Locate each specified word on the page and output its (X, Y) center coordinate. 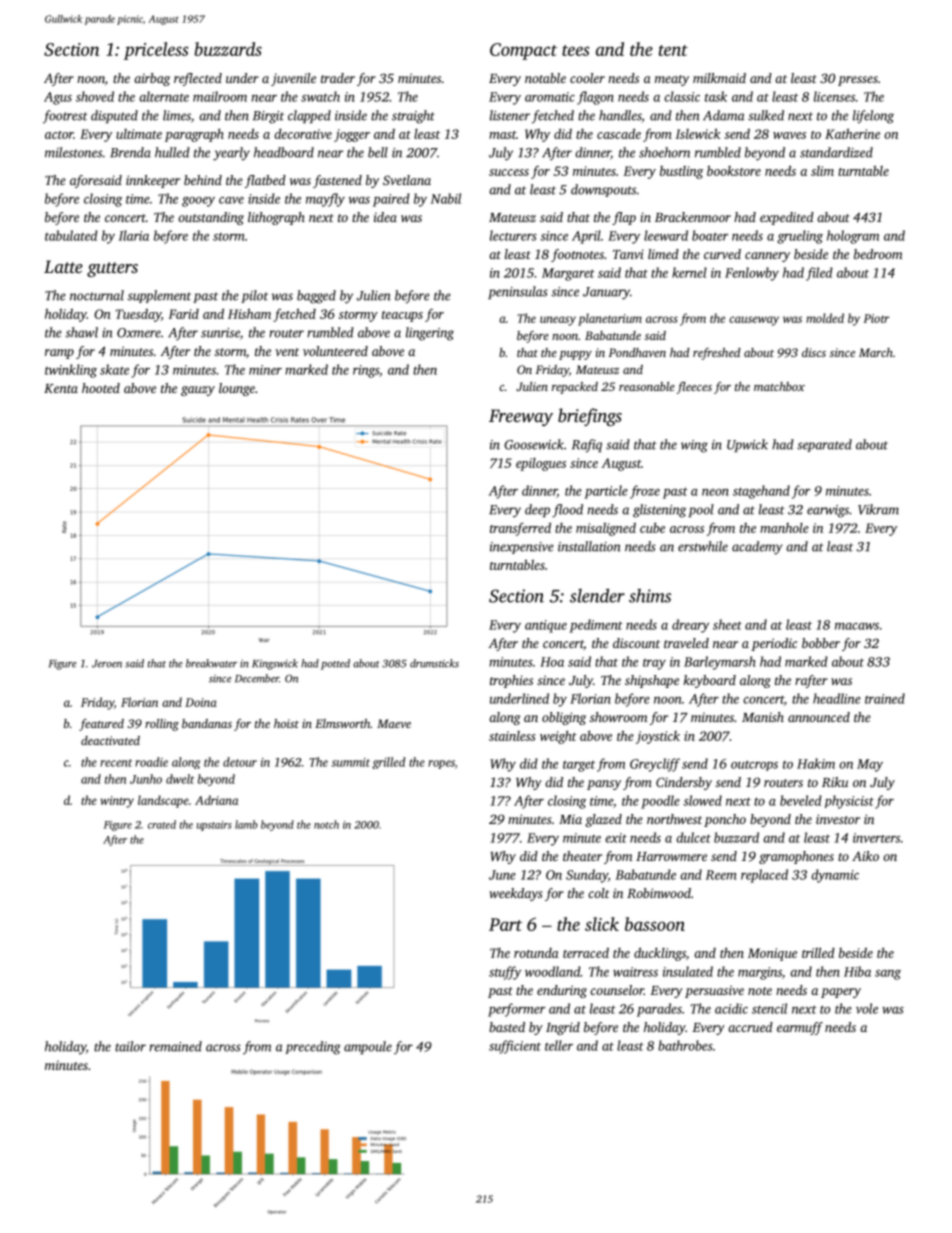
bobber (821, 643)
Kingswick (275, 664)
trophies (511, 681)
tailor (130, 1046)
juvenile (293, 79)
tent (673, 50)
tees (576, 50)
